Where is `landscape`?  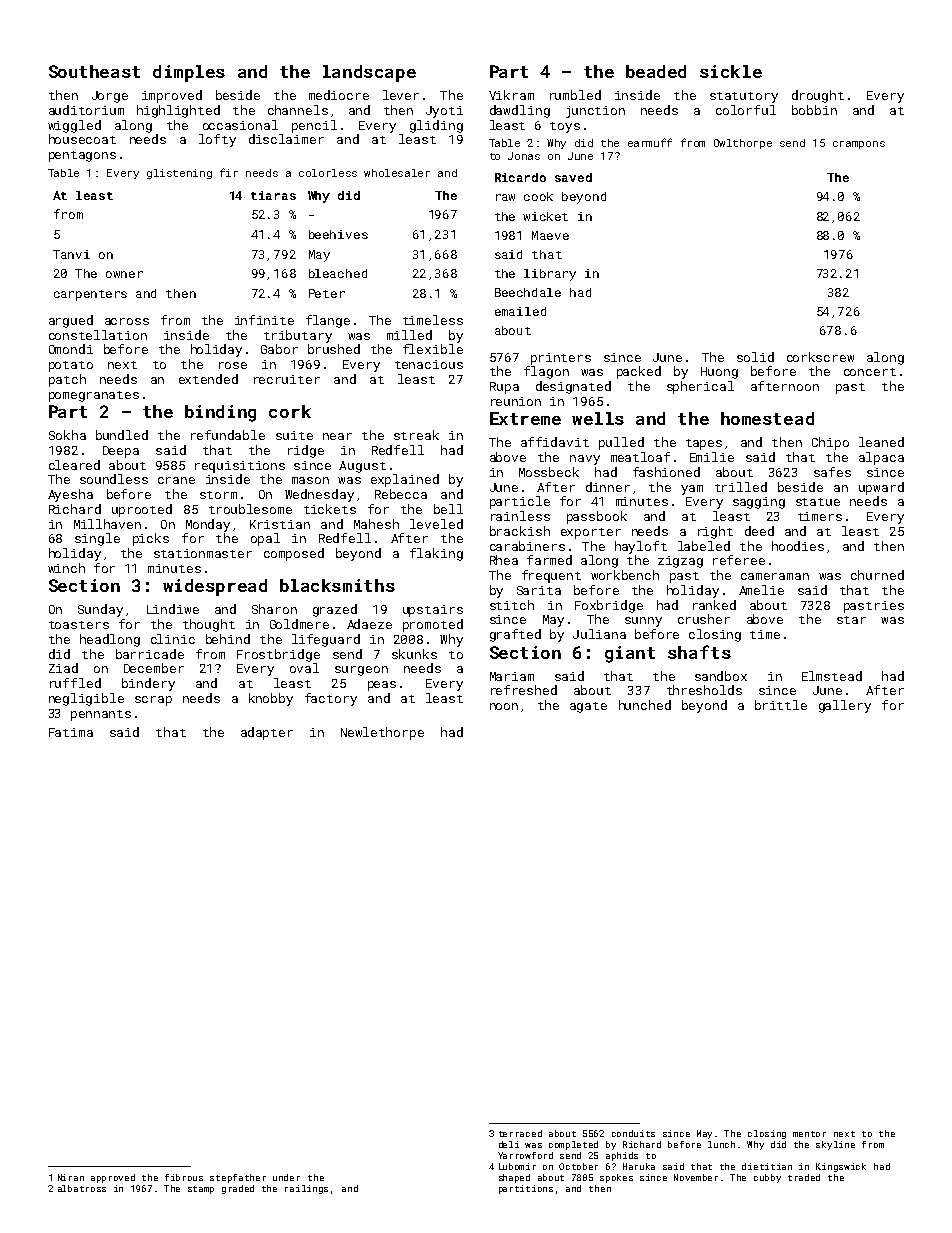 landscape is located at coordinates (369, 73).
